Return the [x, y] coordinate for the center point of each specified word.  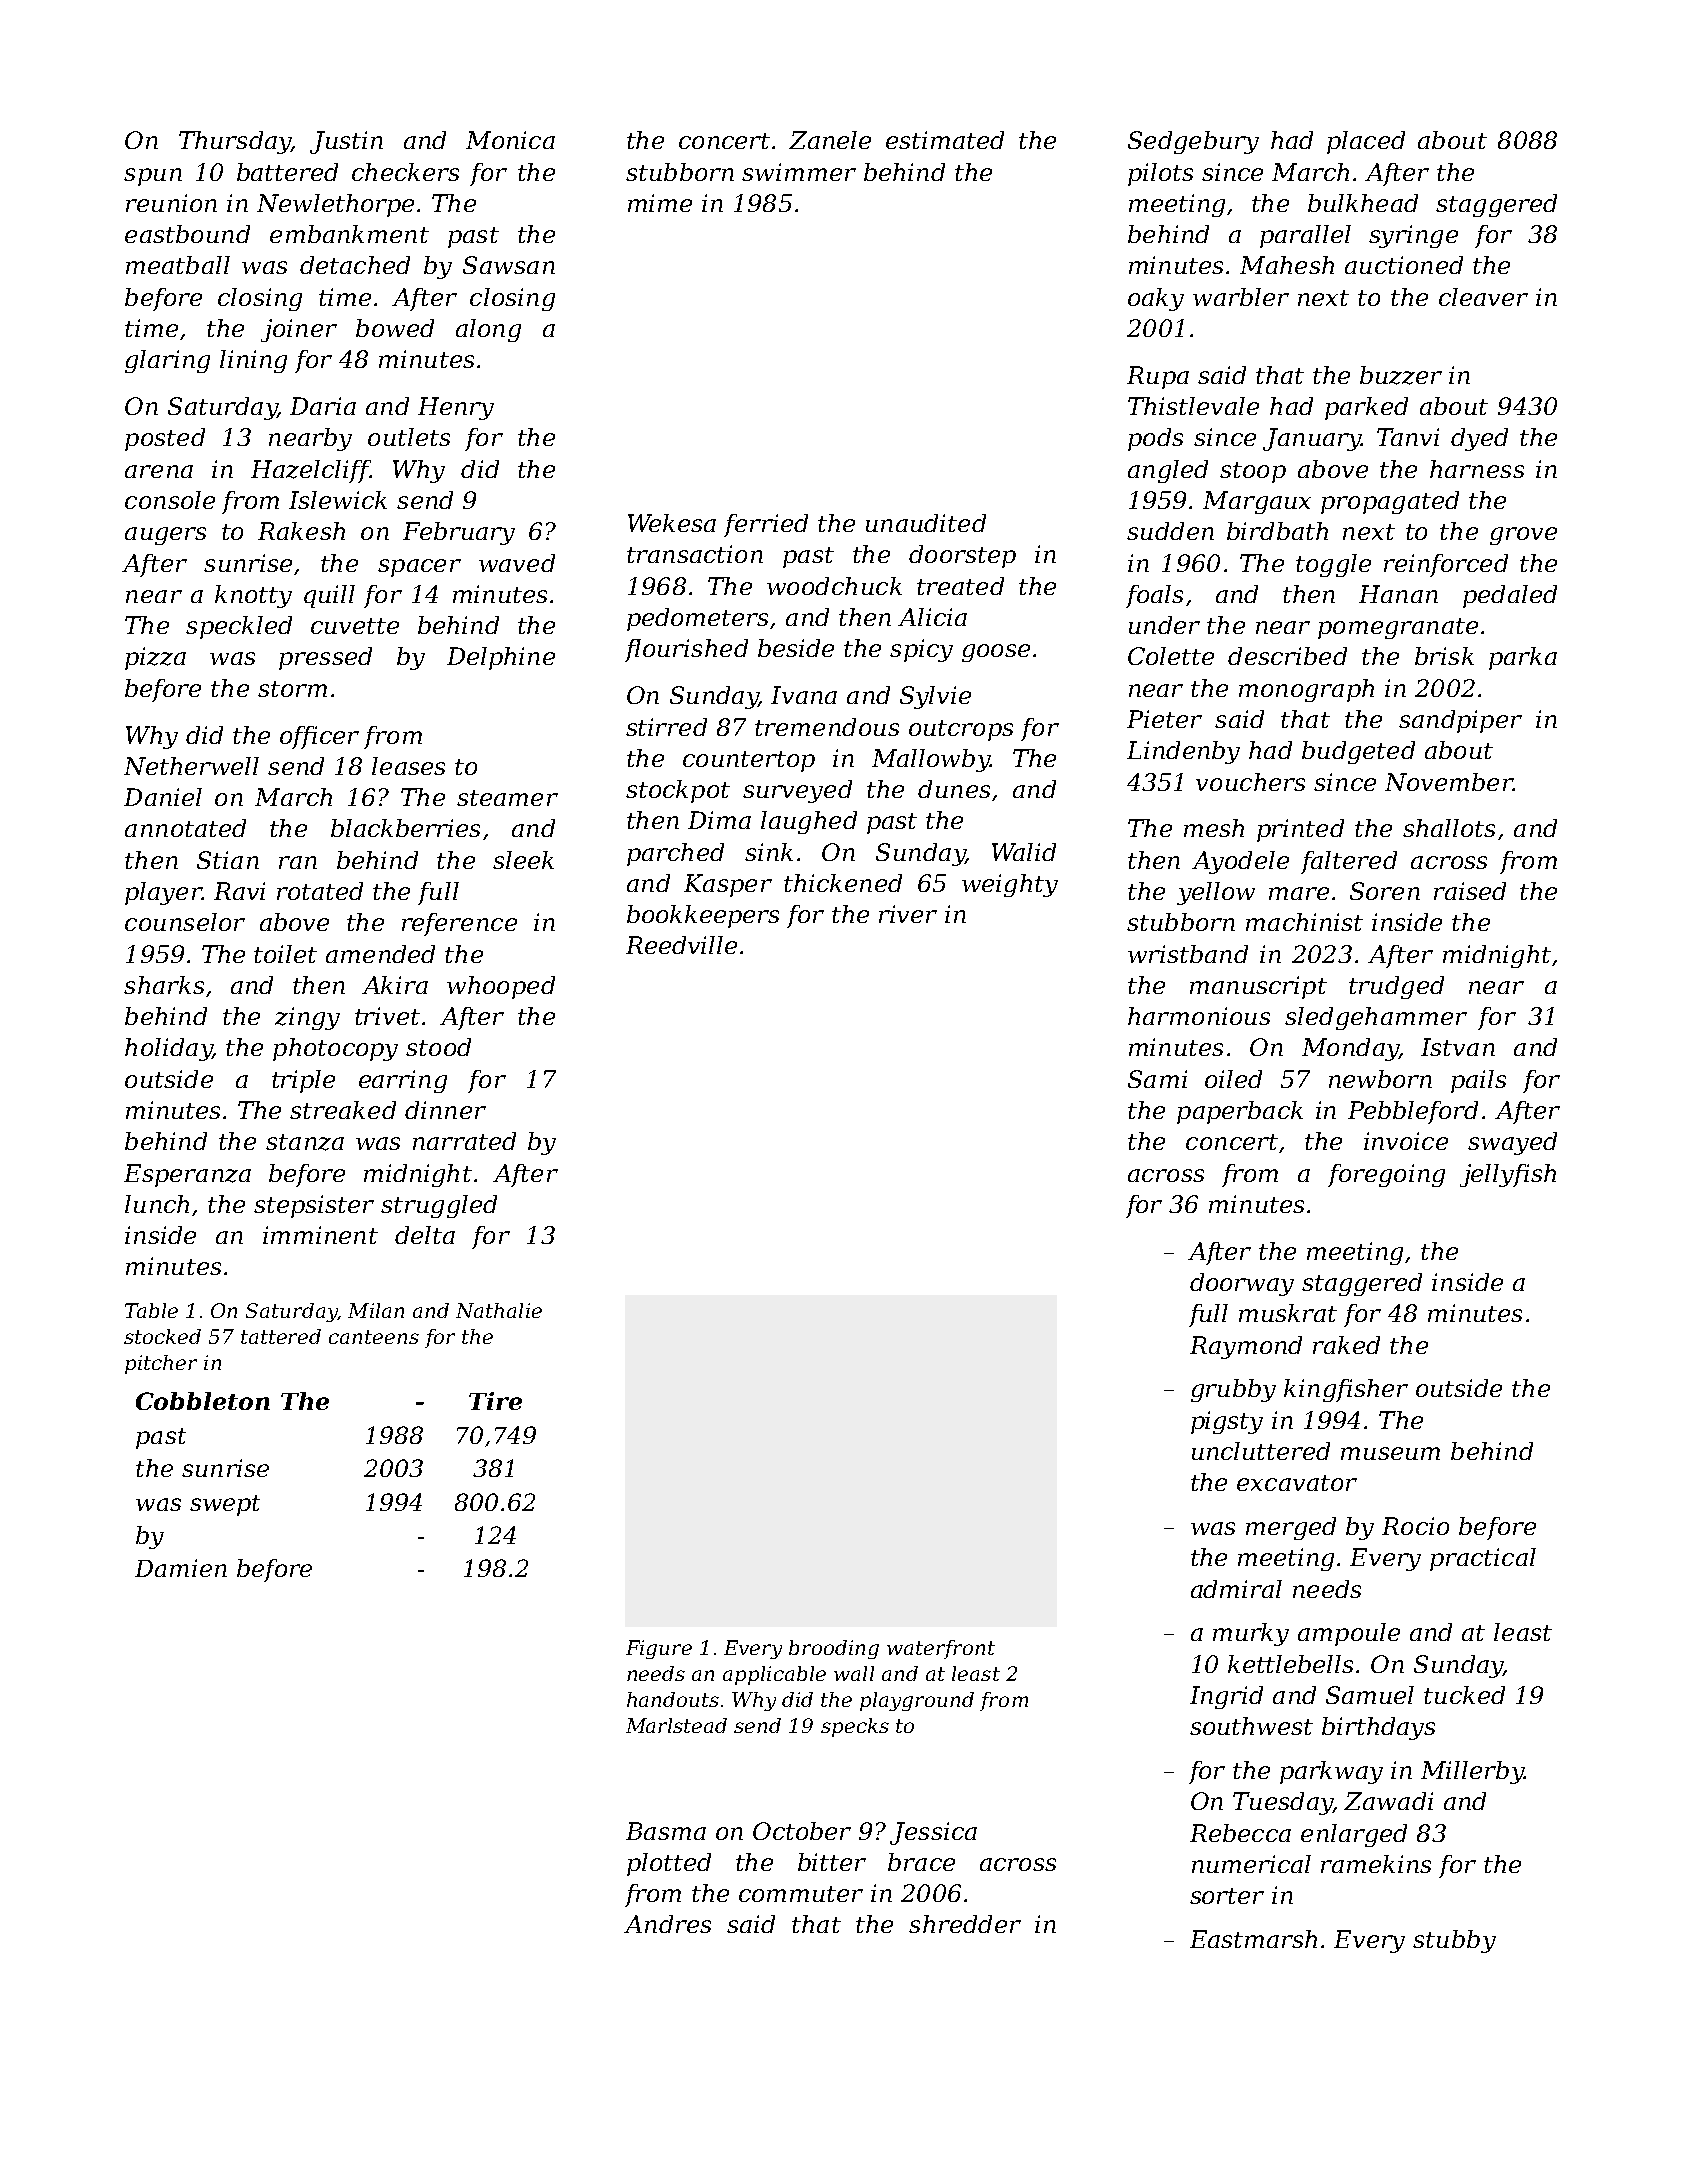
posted [165, 439]
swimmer [799, 172]
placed [1366, 142]
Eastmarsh [1253, 1939]
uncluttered [1261, 1451]
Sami [1157, 1079]
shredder [965, 1924]
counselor [185, 922]
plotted [669, 1864]
